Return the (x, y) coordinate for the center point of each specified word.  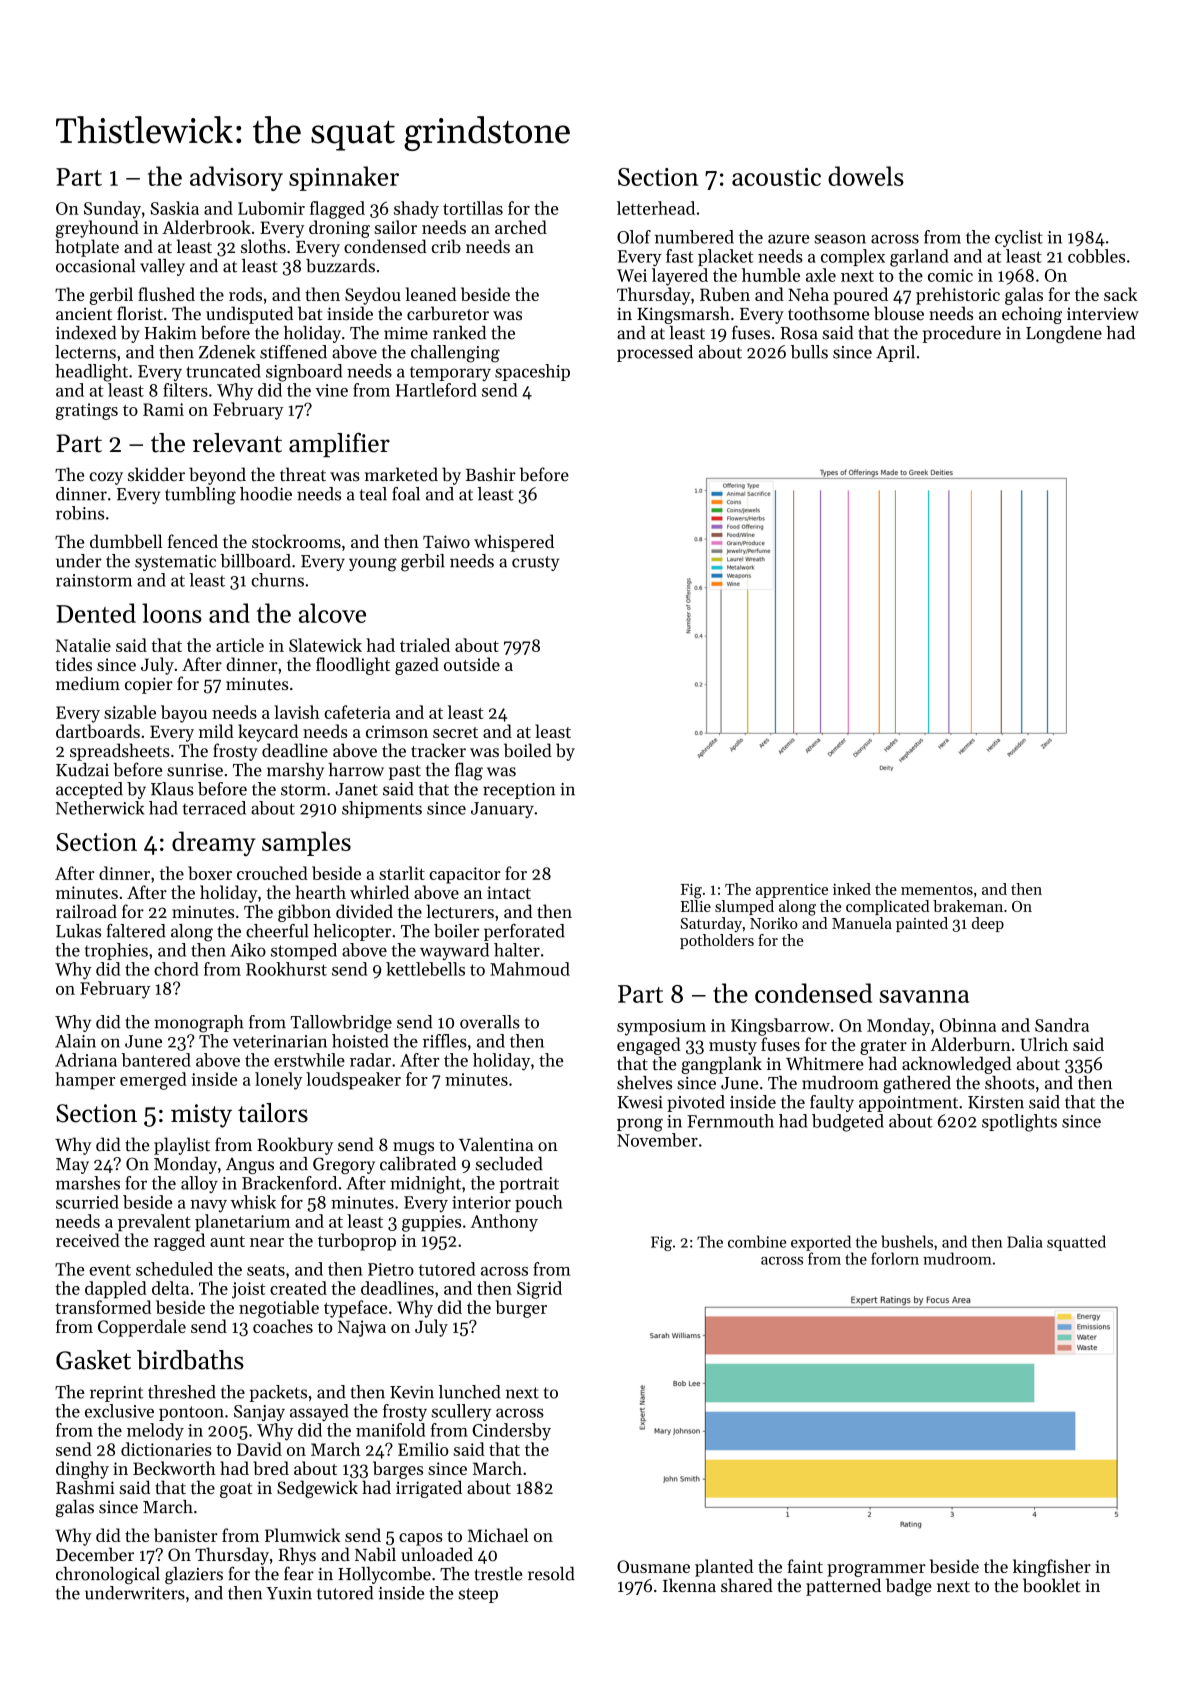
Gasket (93, 1360)
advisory (236, 178)
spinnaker (344, 178)
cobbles (1096, 256)
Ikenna (689, 1585)
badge (909, 1587)
